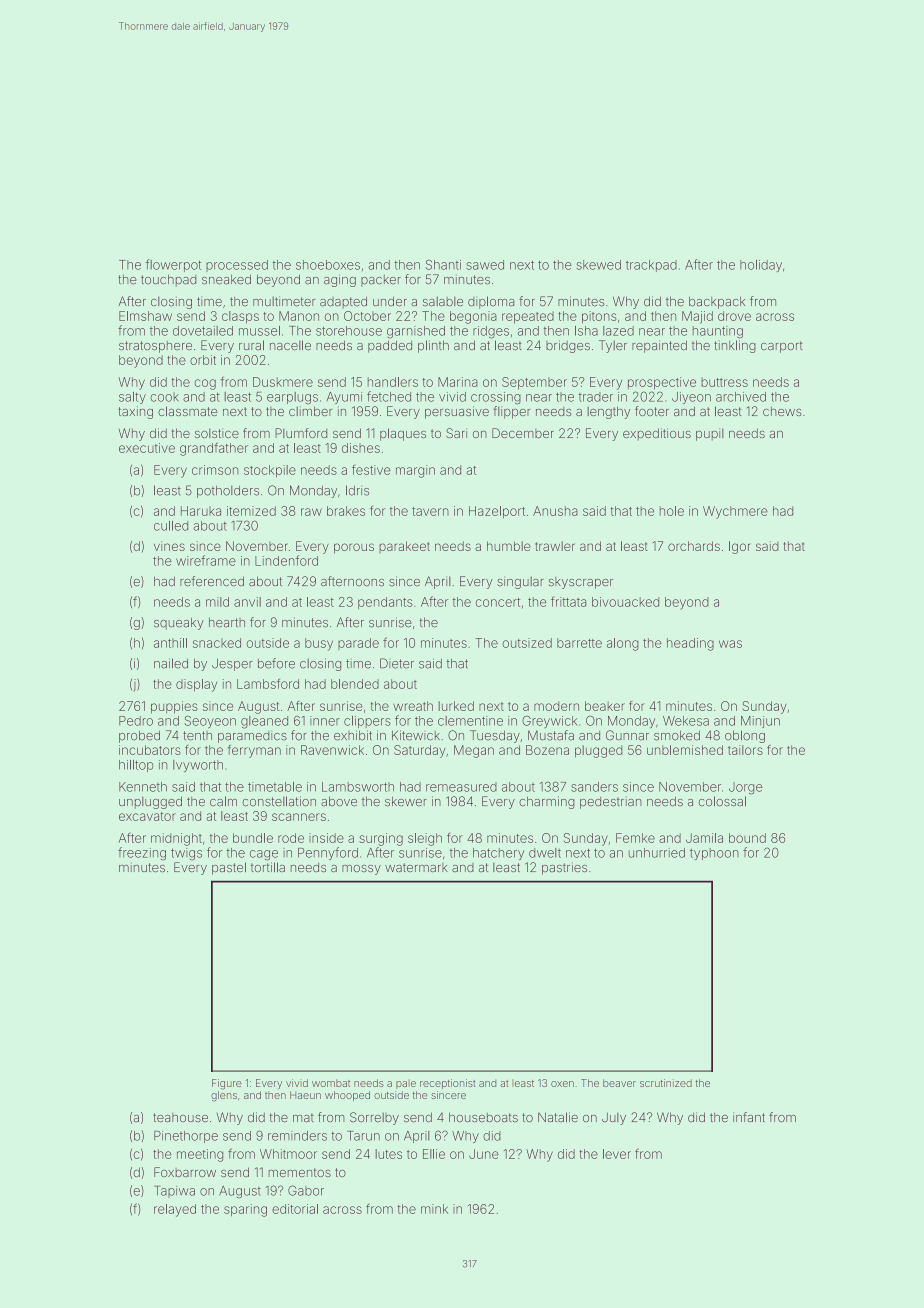 The width and height of the screenshot is (924, 1308). I want to click on relayed, so click(175, 1210).
